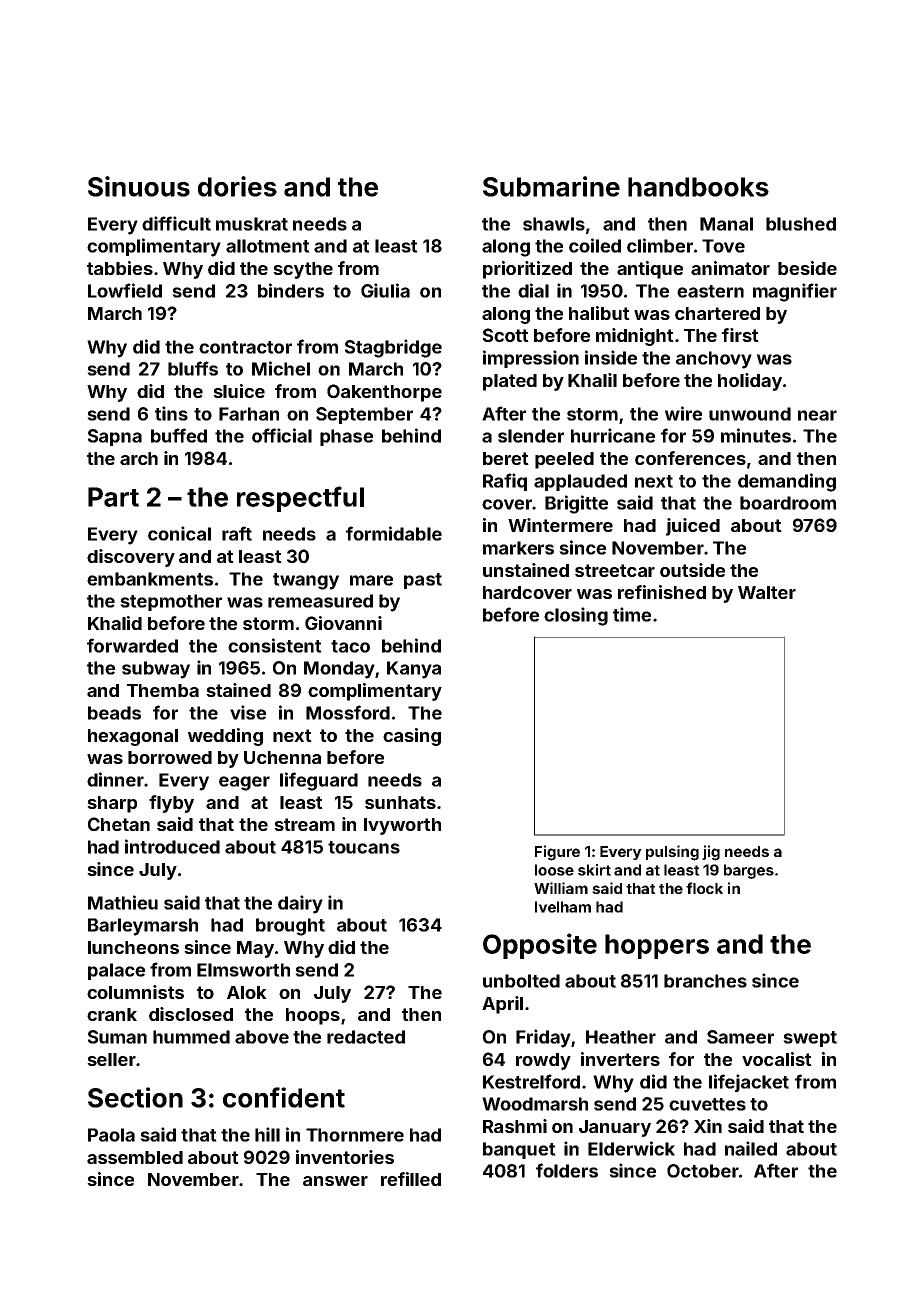 The image size is (924, 1311). What do you see at coordinates (551, 186) in the page?
I see `Submarine` at bounding box center [551, 186].
